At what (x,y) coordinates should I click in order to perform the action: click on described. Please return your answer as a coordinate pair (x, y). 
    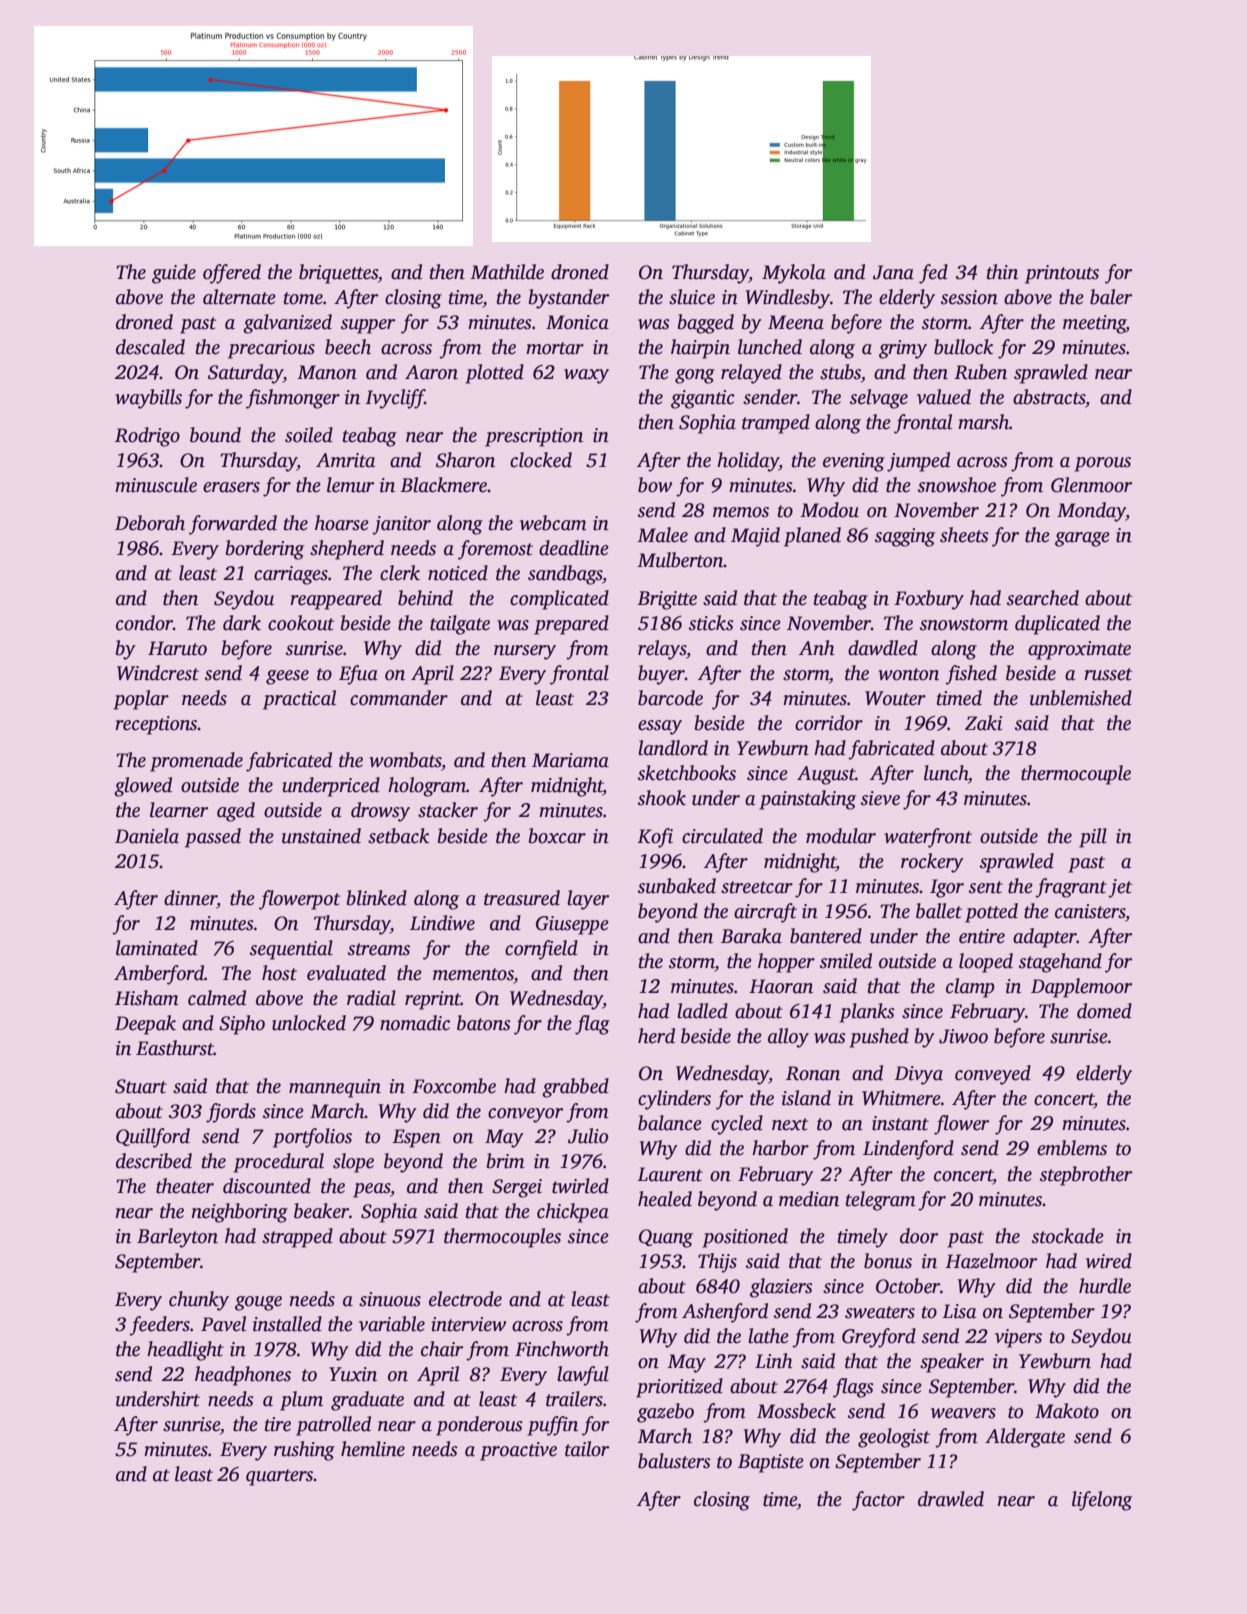
    Looking at the image, I should click on (154, 1161).
